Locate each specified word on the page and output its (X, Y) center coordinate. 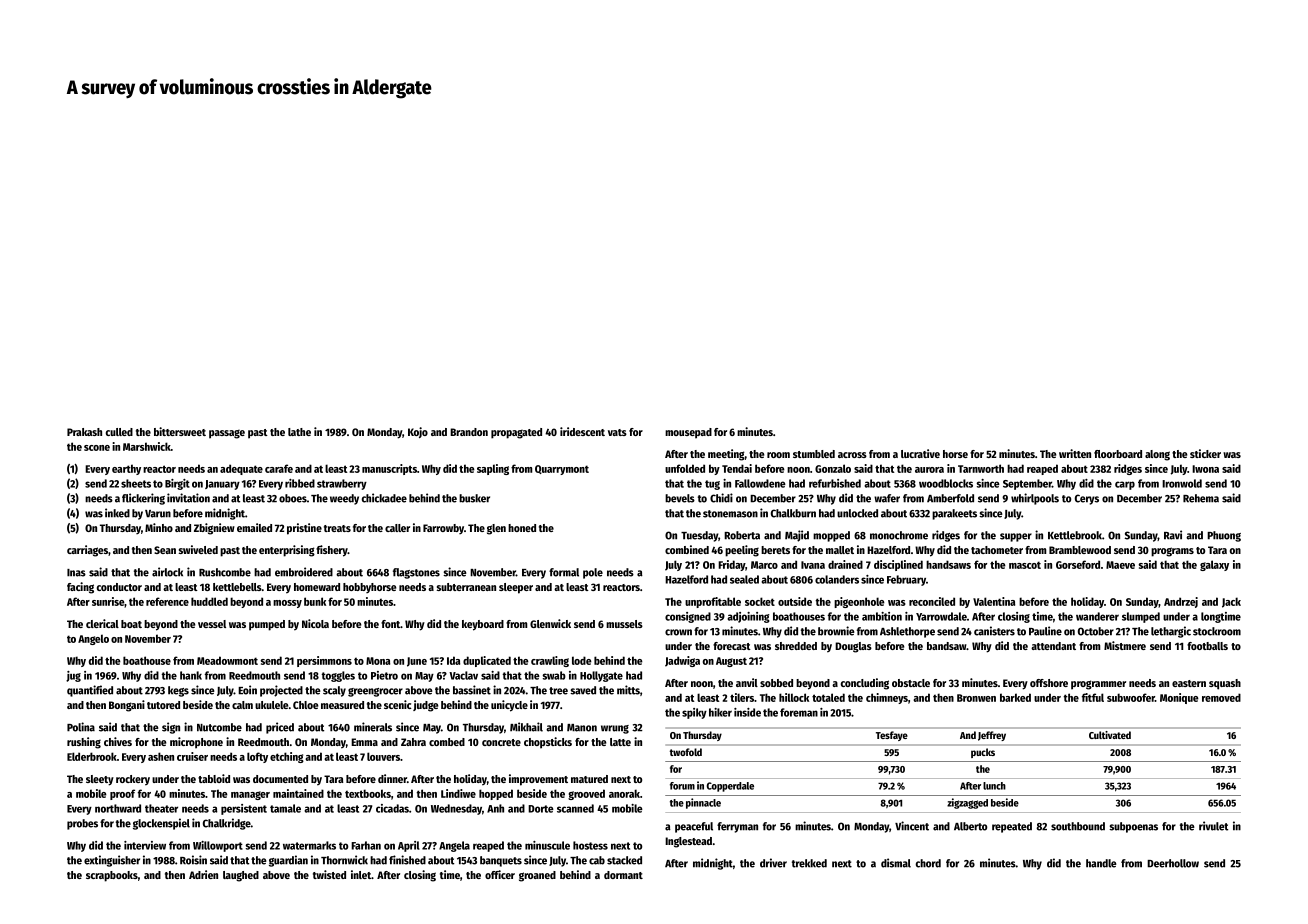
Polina (81, 727)
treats (337, 528)
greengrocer (375, 692)
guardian (288, 861)
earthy (126, 469)
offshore (1049, 683)
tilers (742, 697)
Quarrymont (562, 470)
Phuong (1224, 536)
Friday (732, 565)
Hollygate (601, 676)
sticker (1205, 453)
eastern (1189, 683)
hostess (590, 845)
